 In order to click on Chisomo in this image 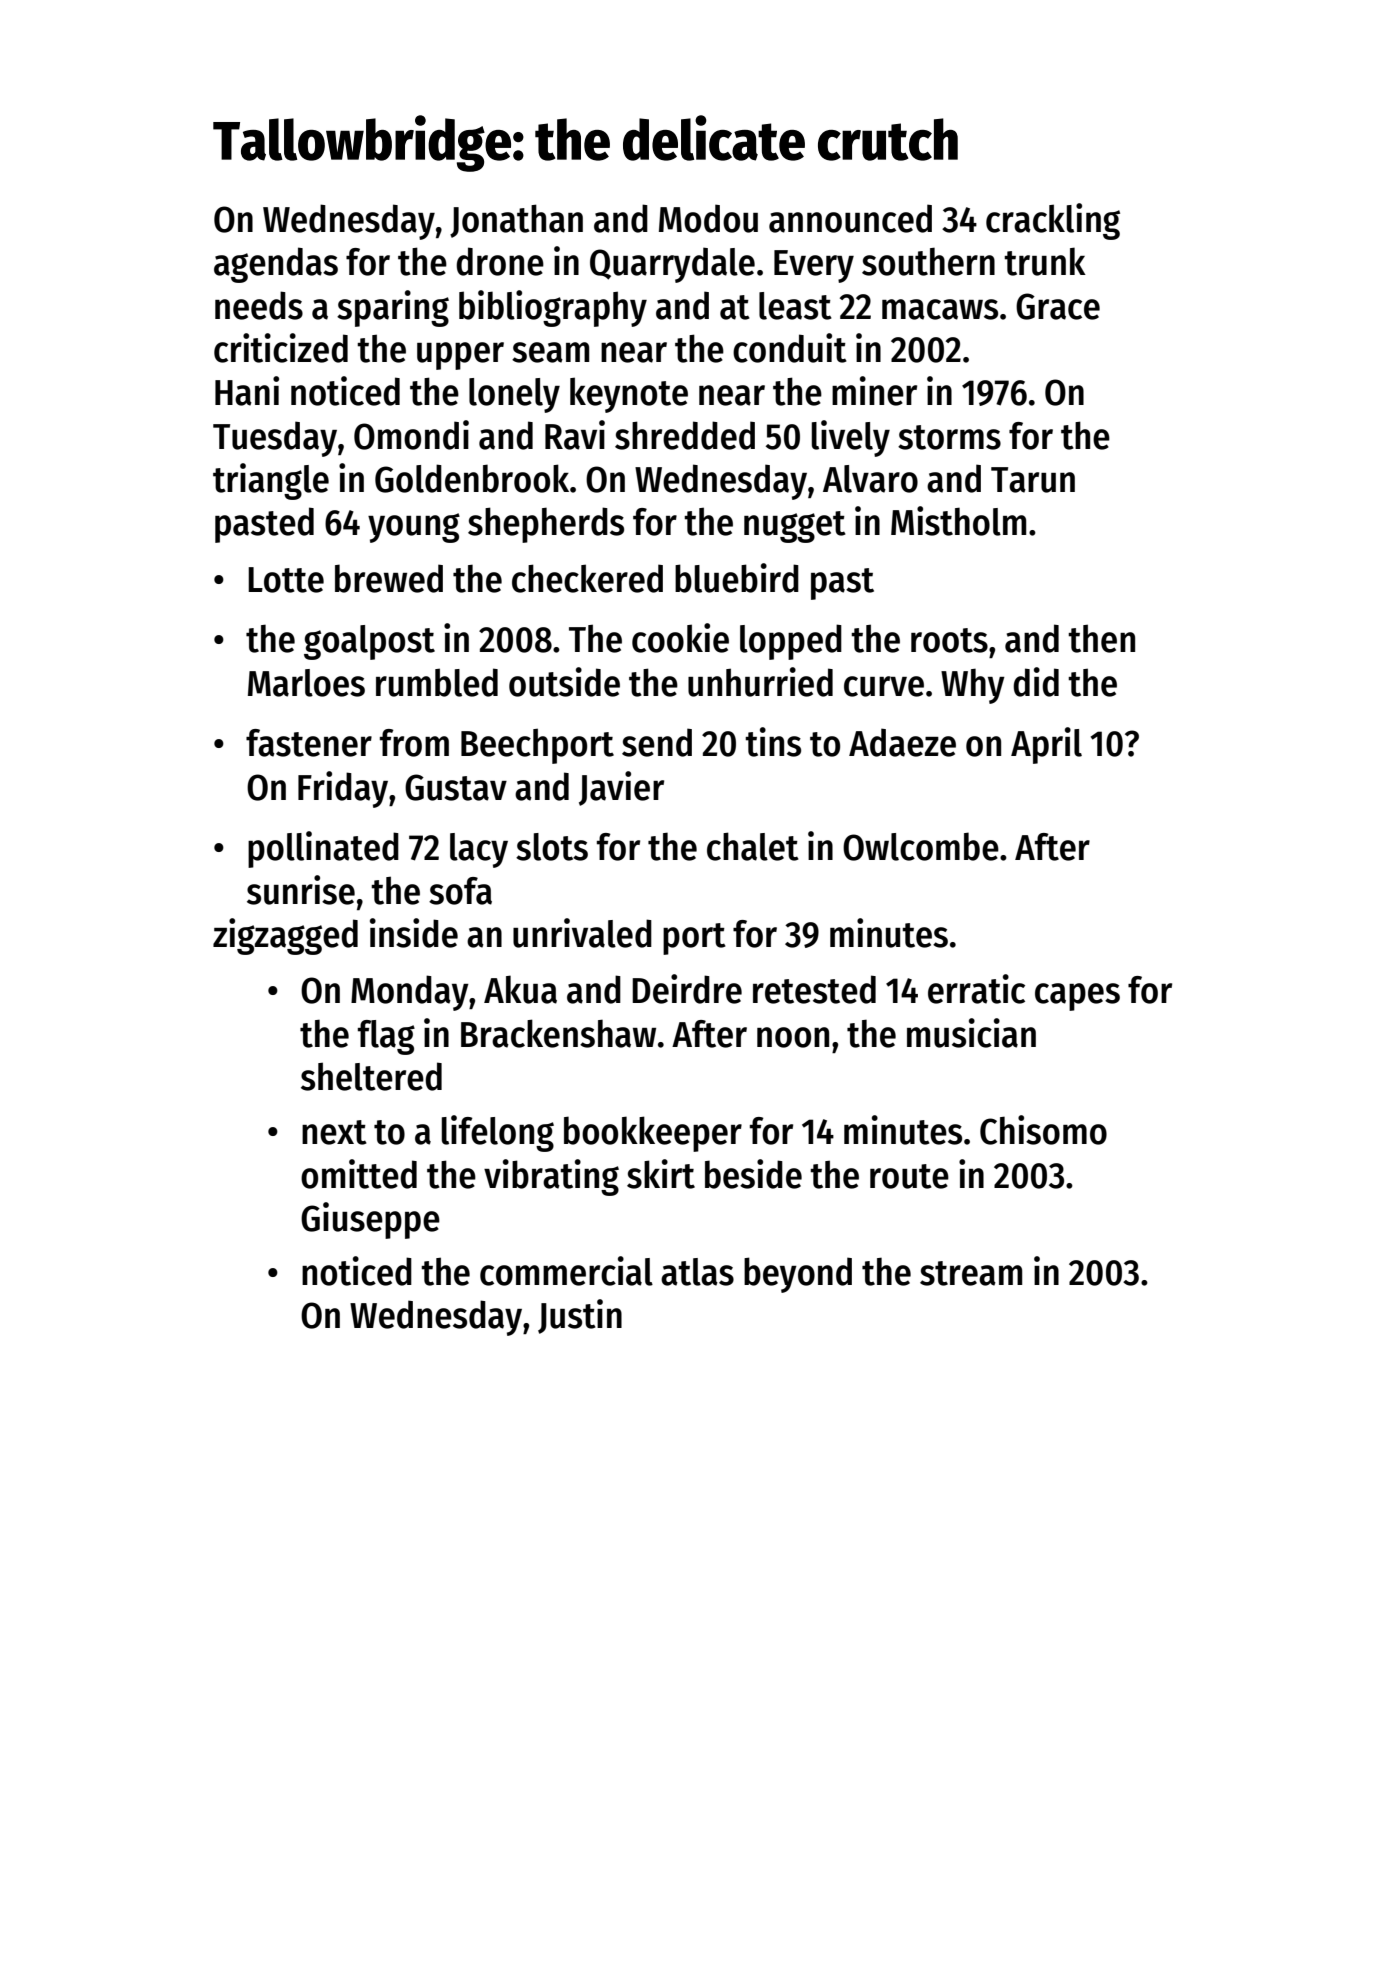, I will do `click(1043, 1130)`.
